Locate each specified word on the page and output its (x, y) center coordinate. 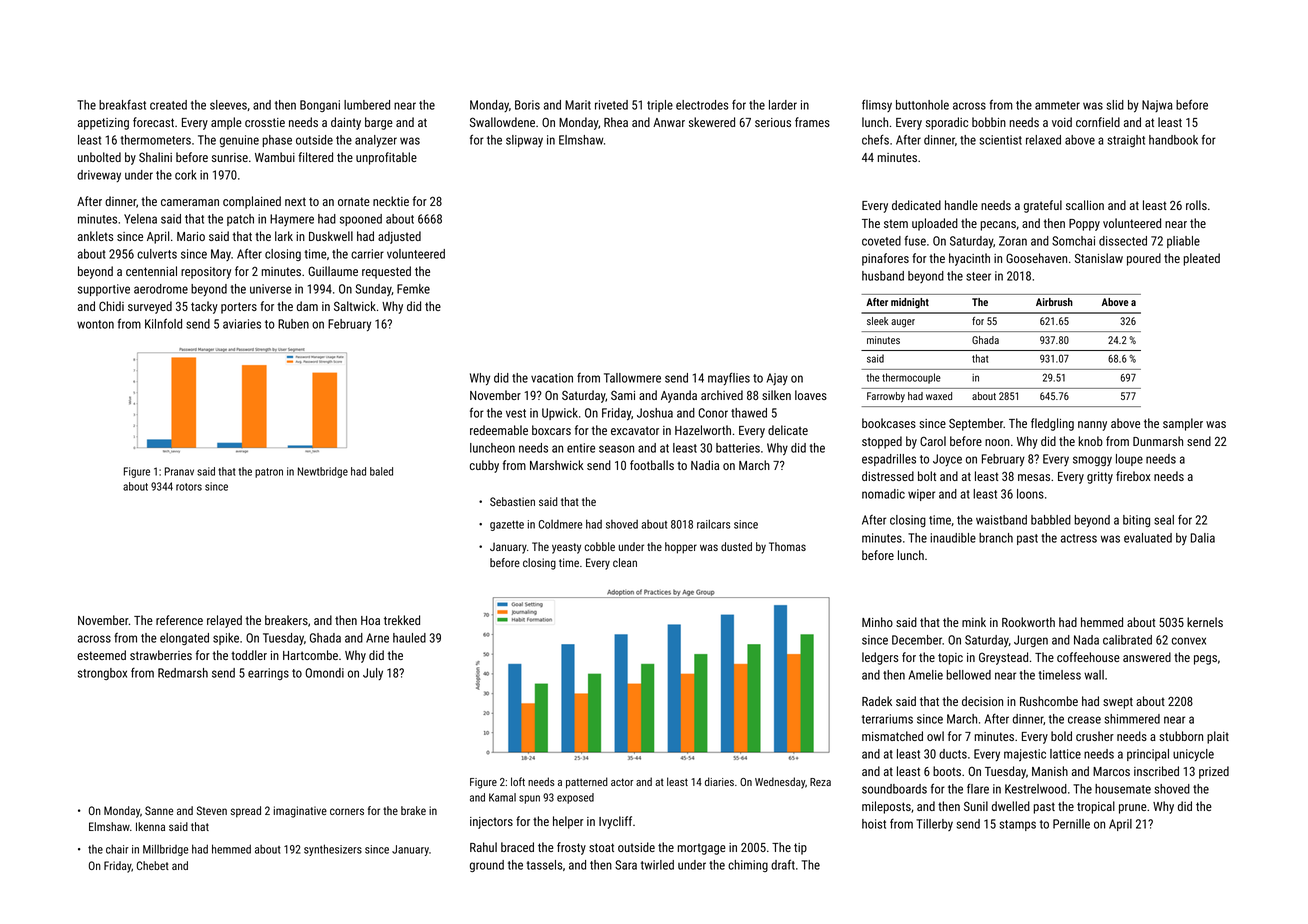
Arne (377, 638)
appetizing (103, 124)
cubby (484, 466)
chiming (748, 866)
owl (935, 736)
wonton (95, 324)
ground (487, 866)
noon (997, 442)
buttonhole (922, 105)
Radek (877, 701)
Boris (527, 105)
